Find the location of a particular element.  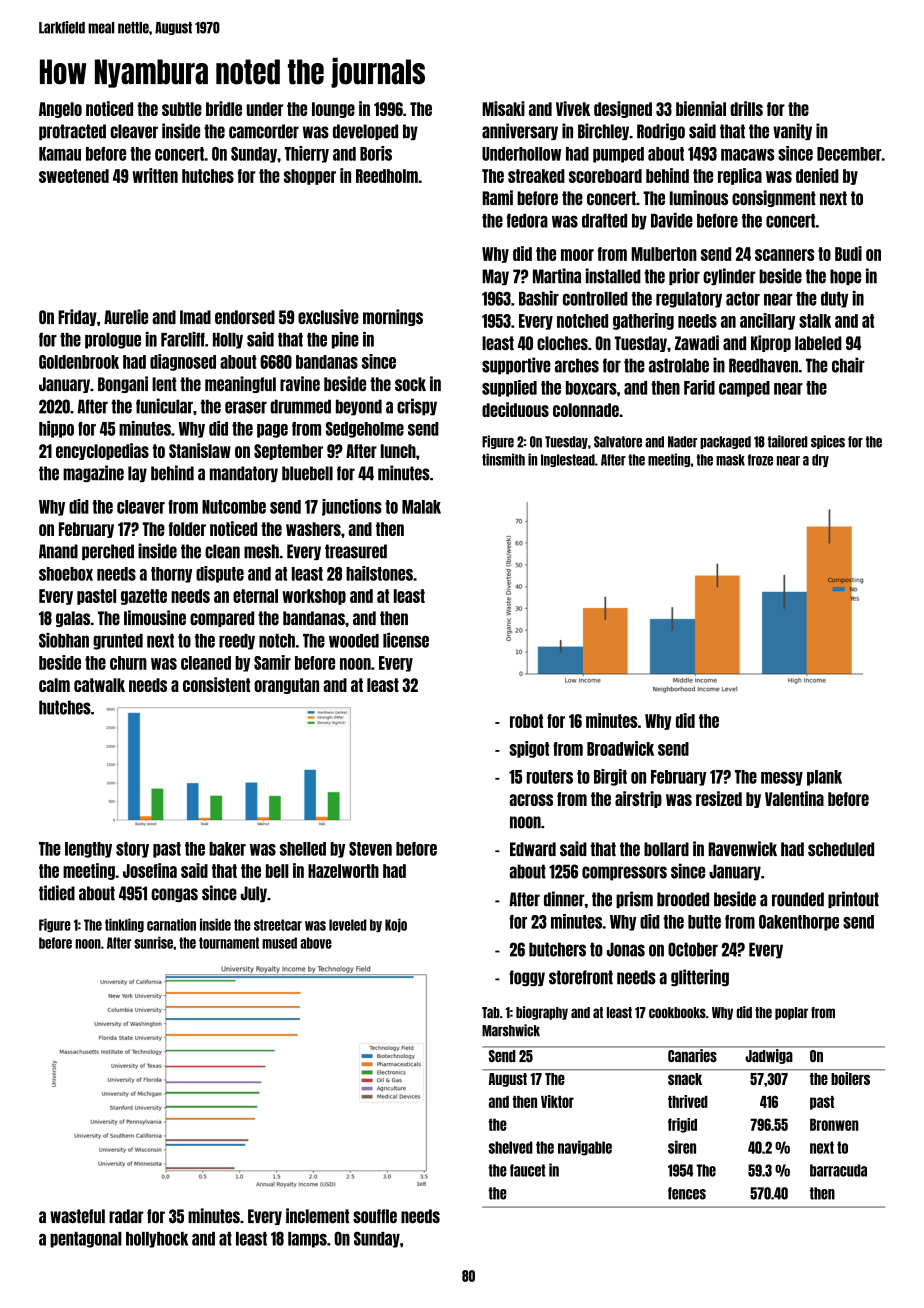

prism is located at coordinates (634, 899).
